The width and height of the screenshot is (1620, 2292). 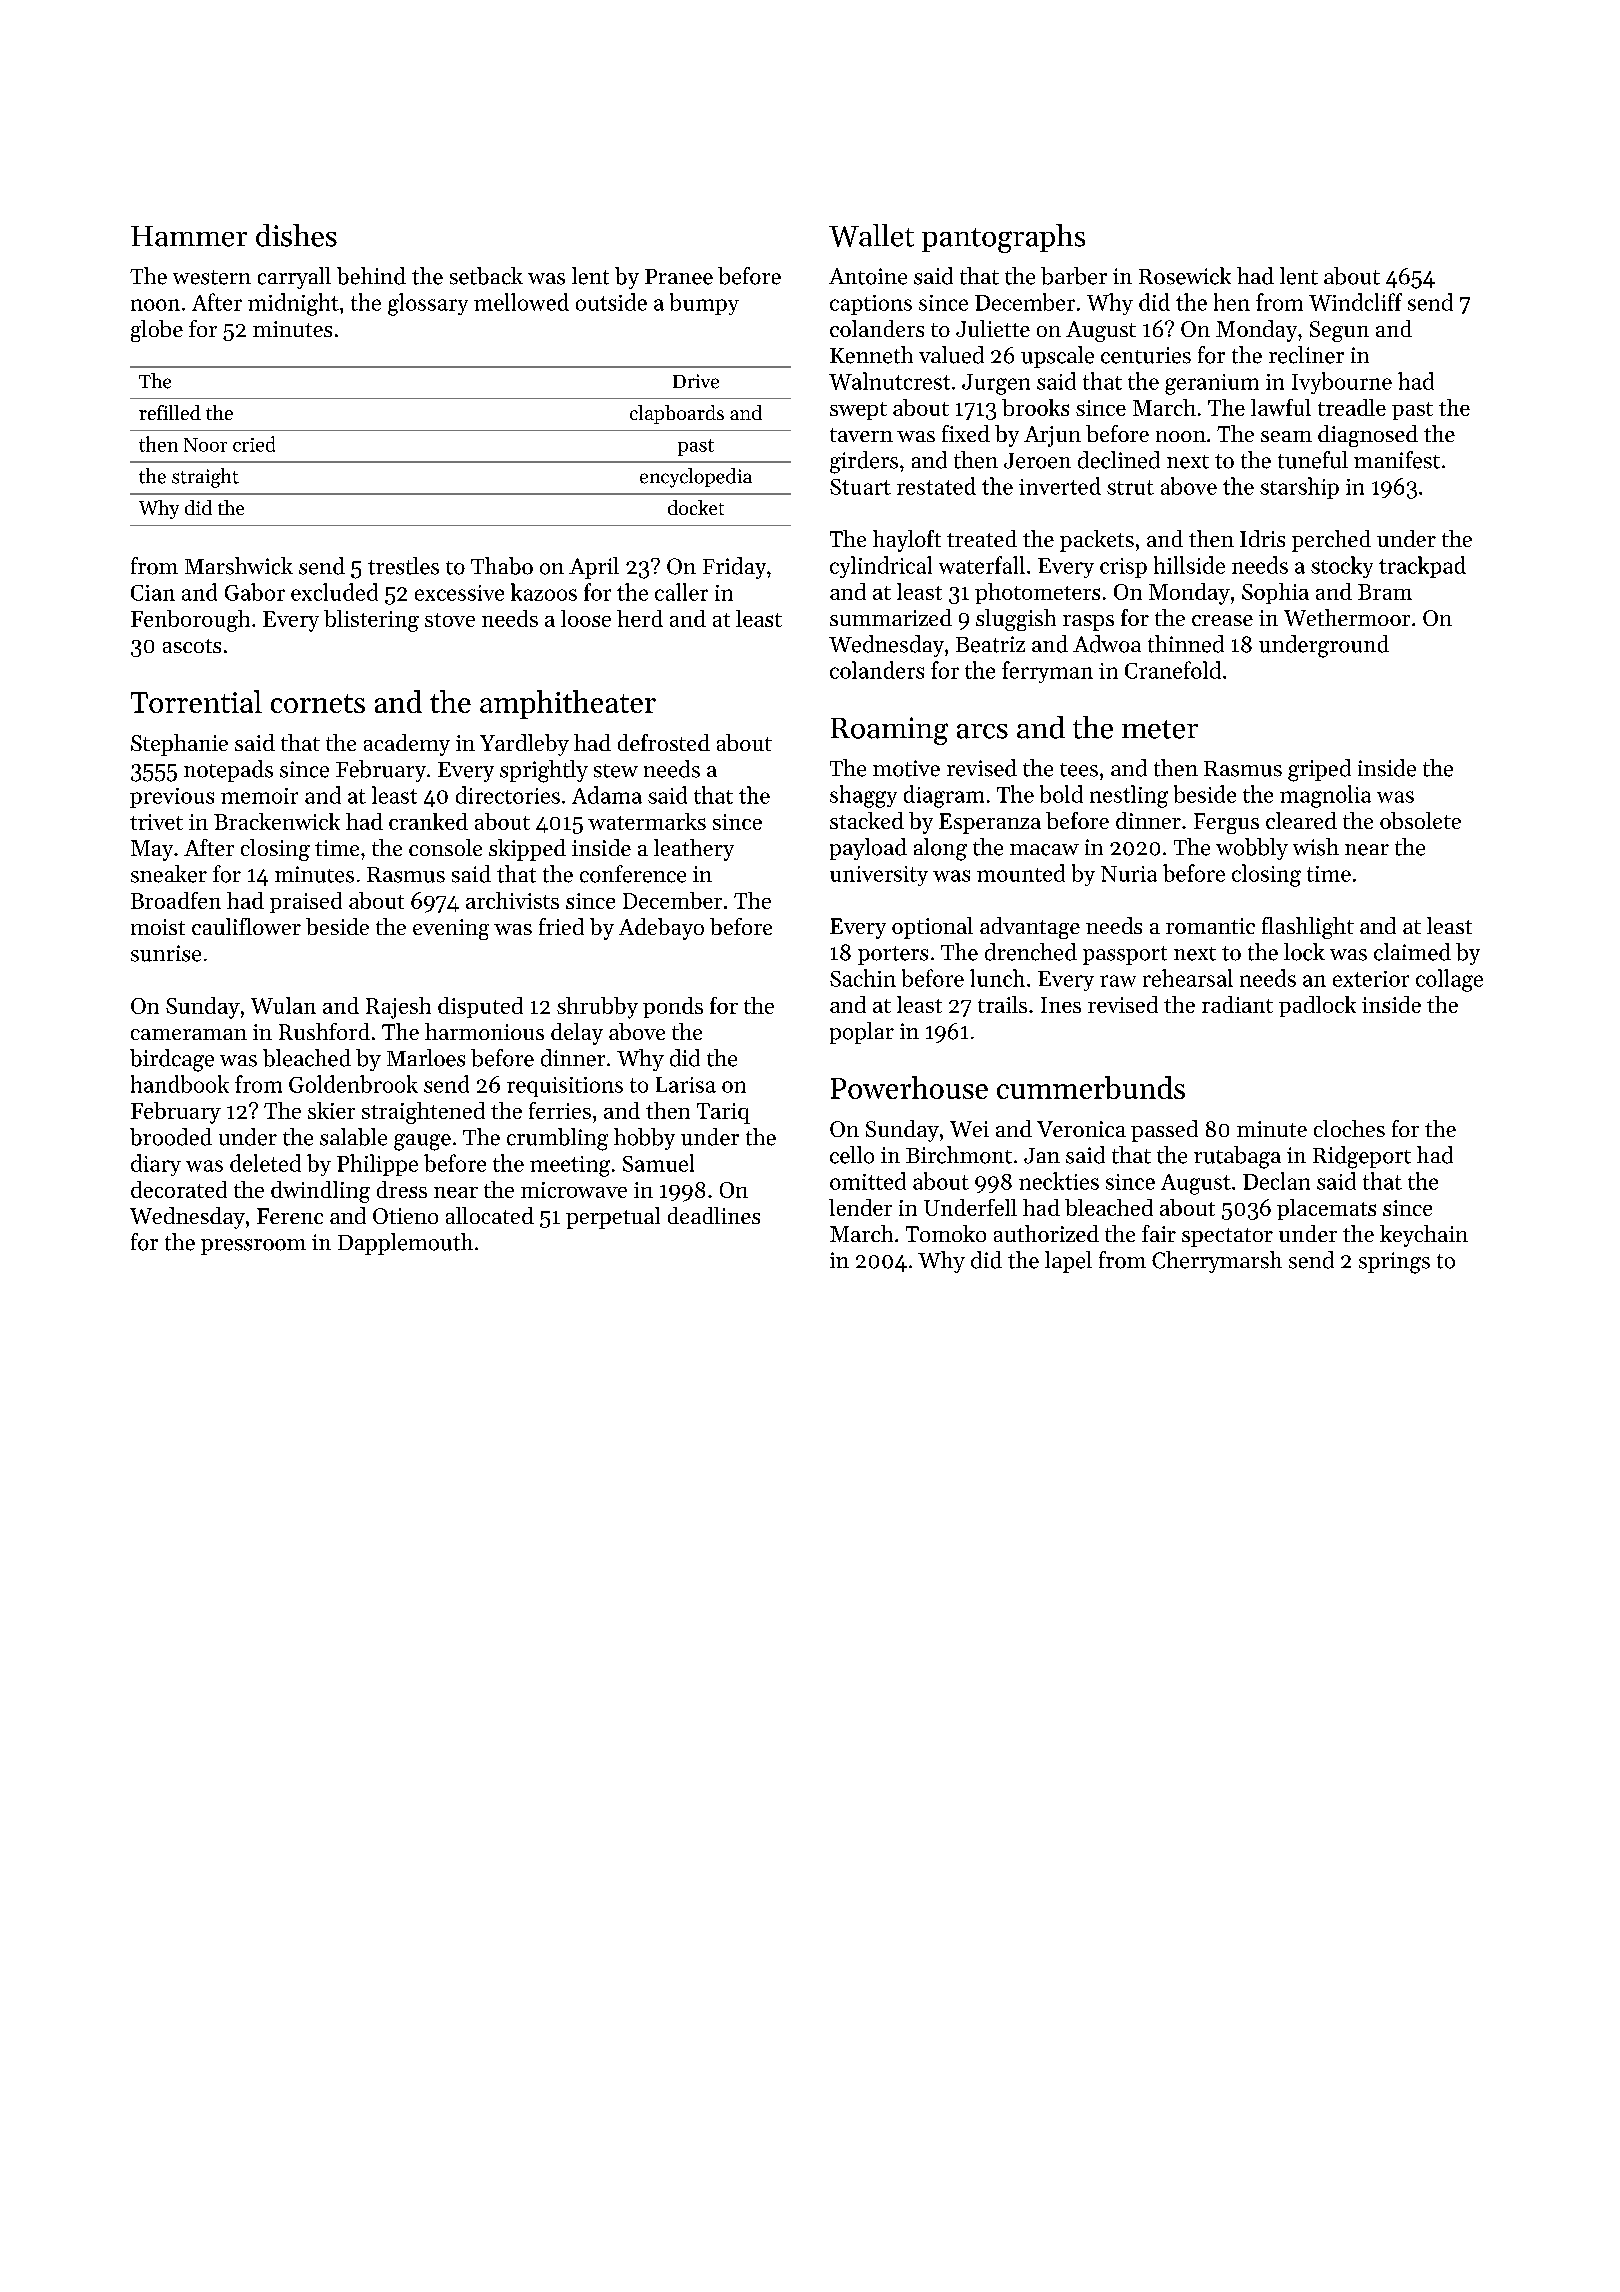 I want to click on pantographs, so click(x=1003, y=238).
